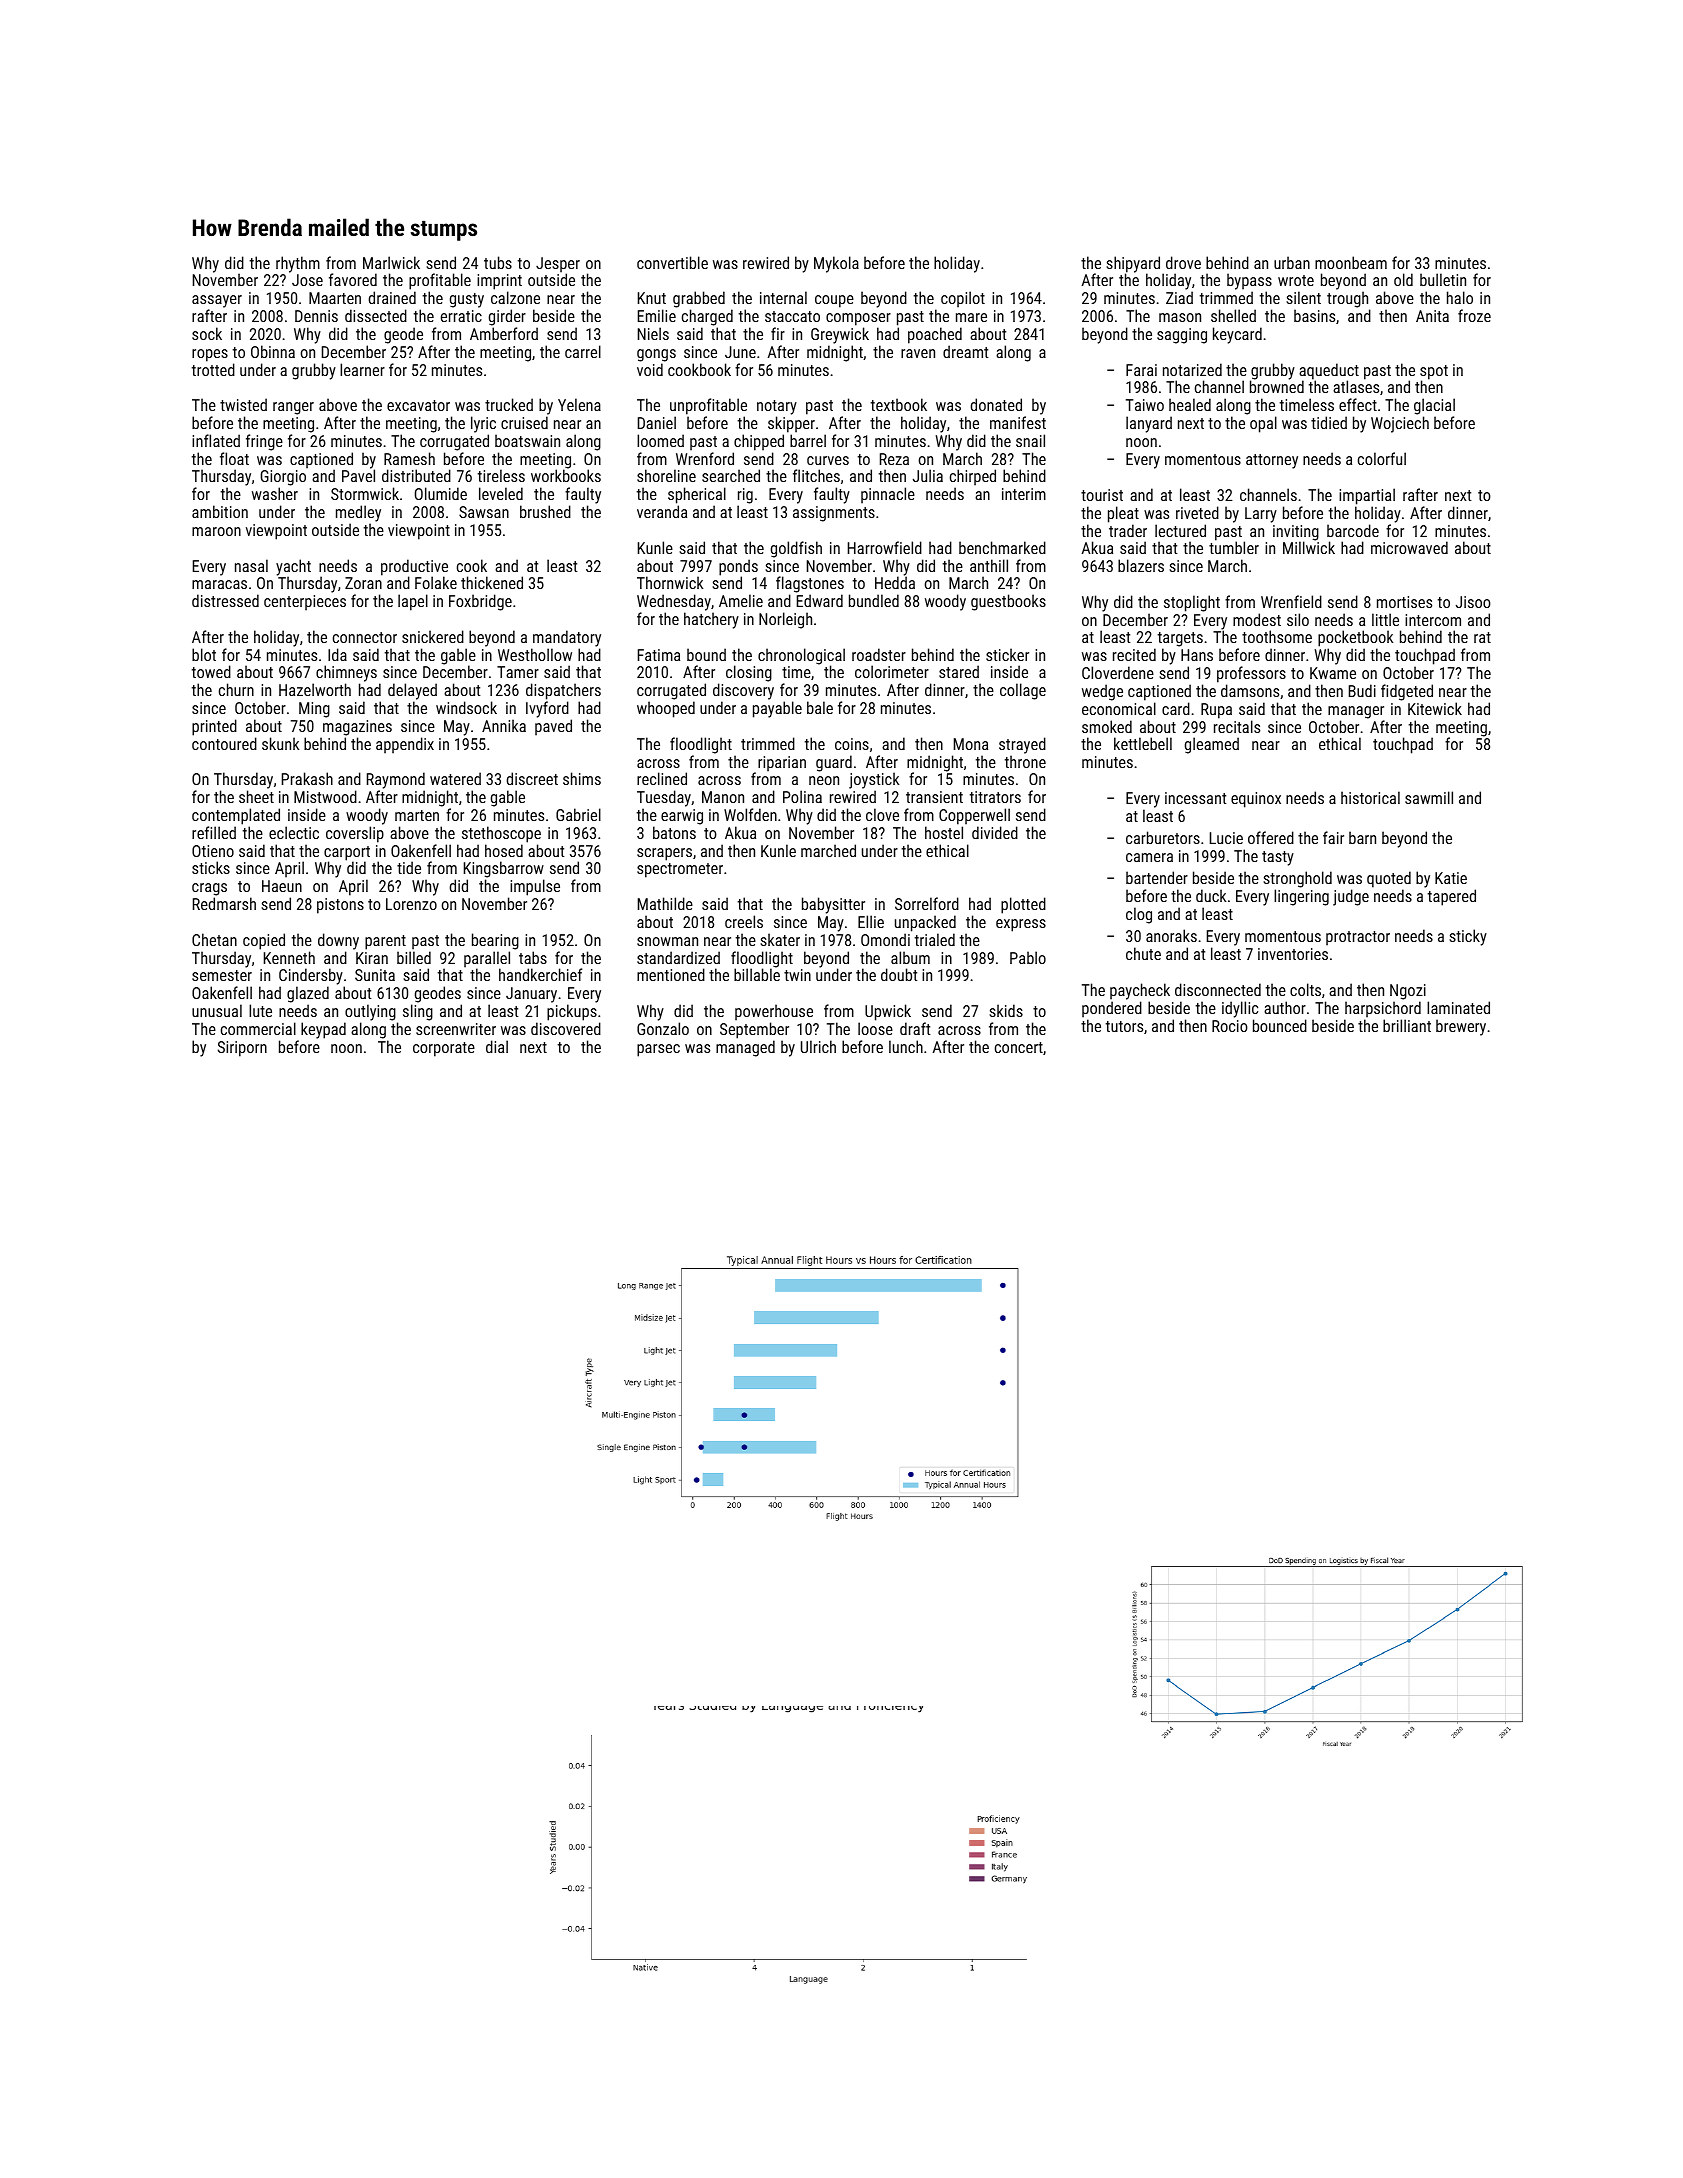 The height and width of the screenshot is (2178, 1683). I want to click on Chetan, so click(214, 939).
